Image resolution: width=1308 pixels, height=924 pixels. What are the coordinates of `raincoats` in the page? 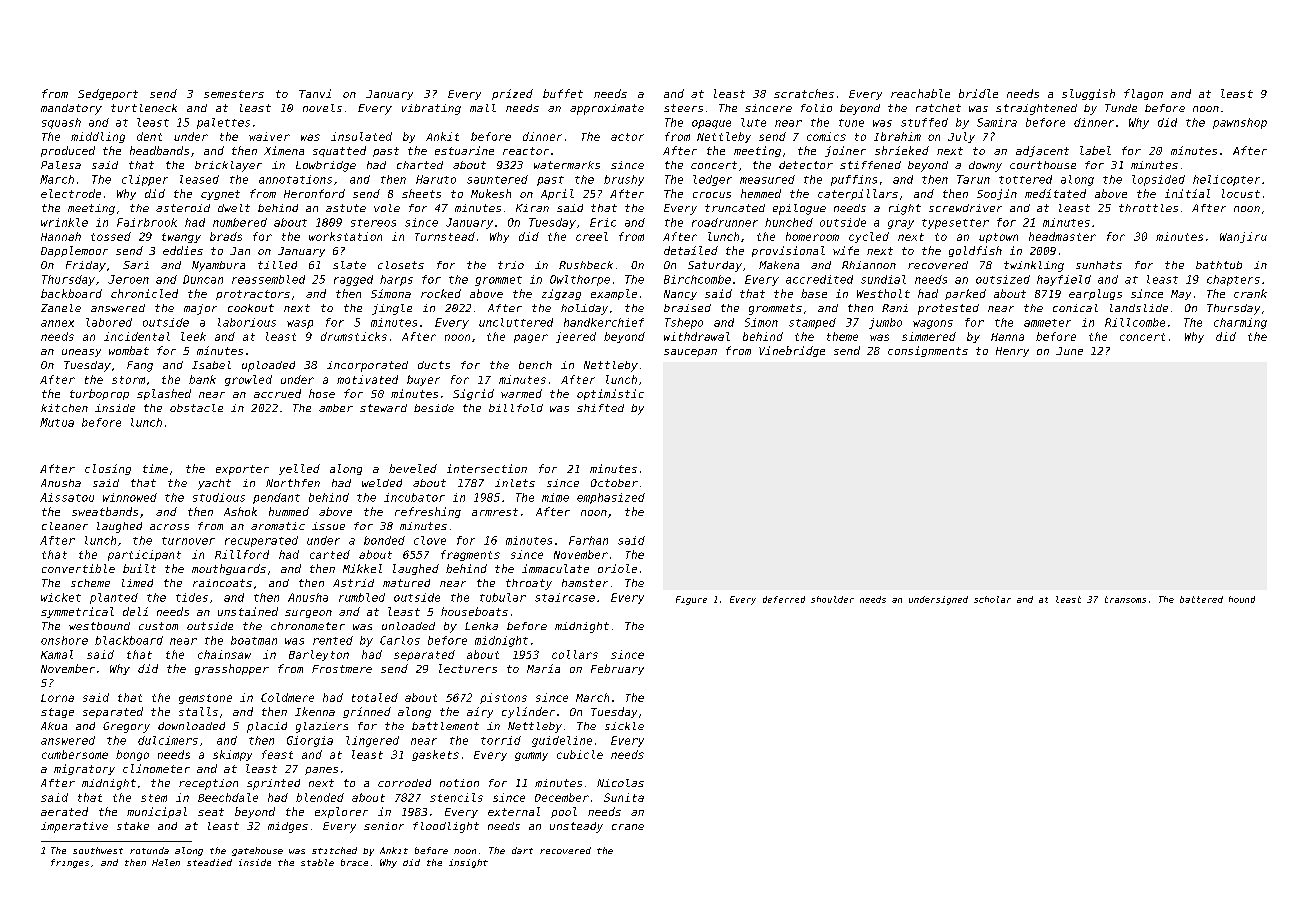 It's located at (222, 583).
